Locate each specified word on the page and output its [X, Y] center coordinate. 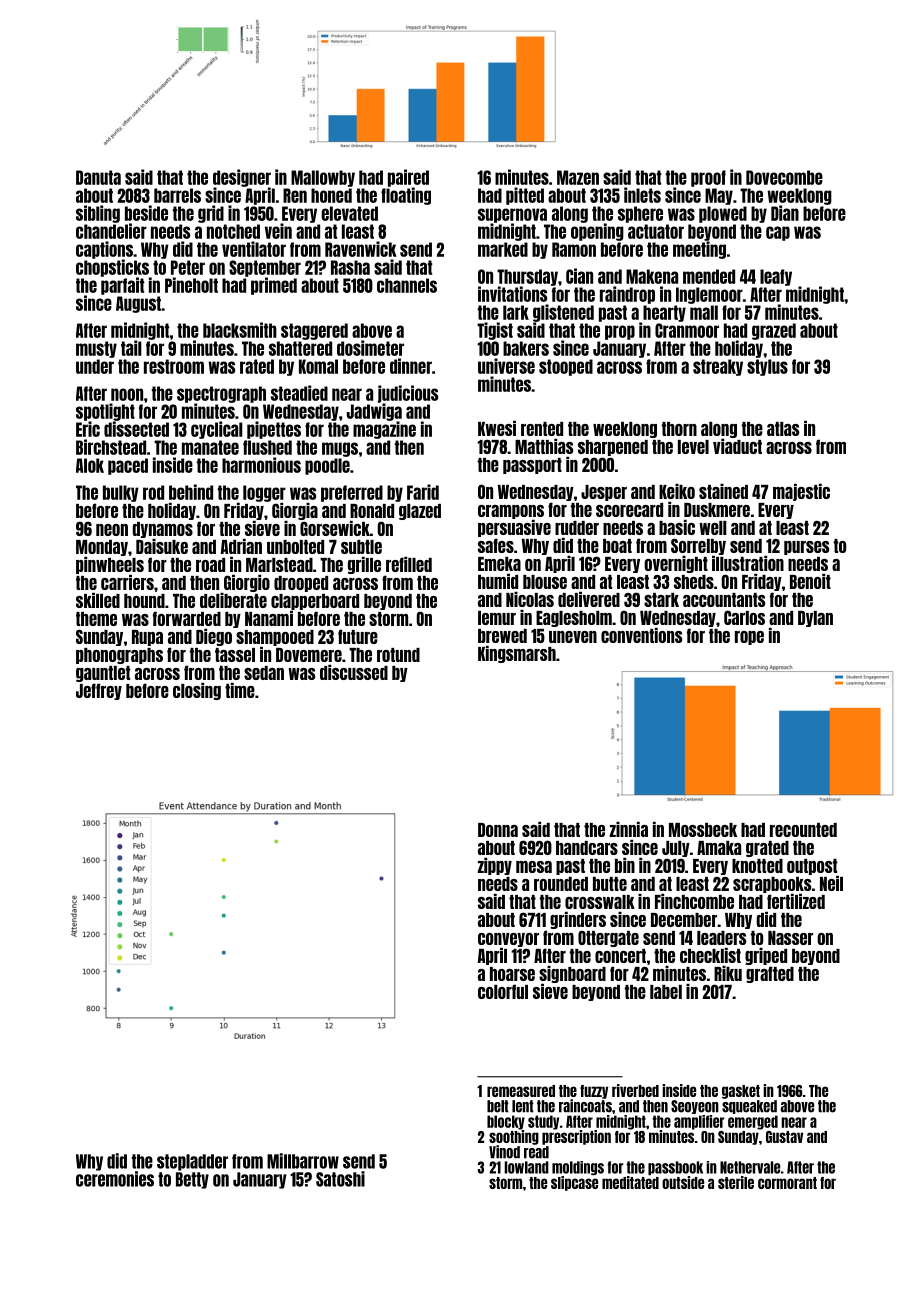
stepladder [192, 1162]
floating [406, 196]
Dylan [815, 619]
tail [131, 348]
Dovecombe [784, 177]
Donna [498, 830]
